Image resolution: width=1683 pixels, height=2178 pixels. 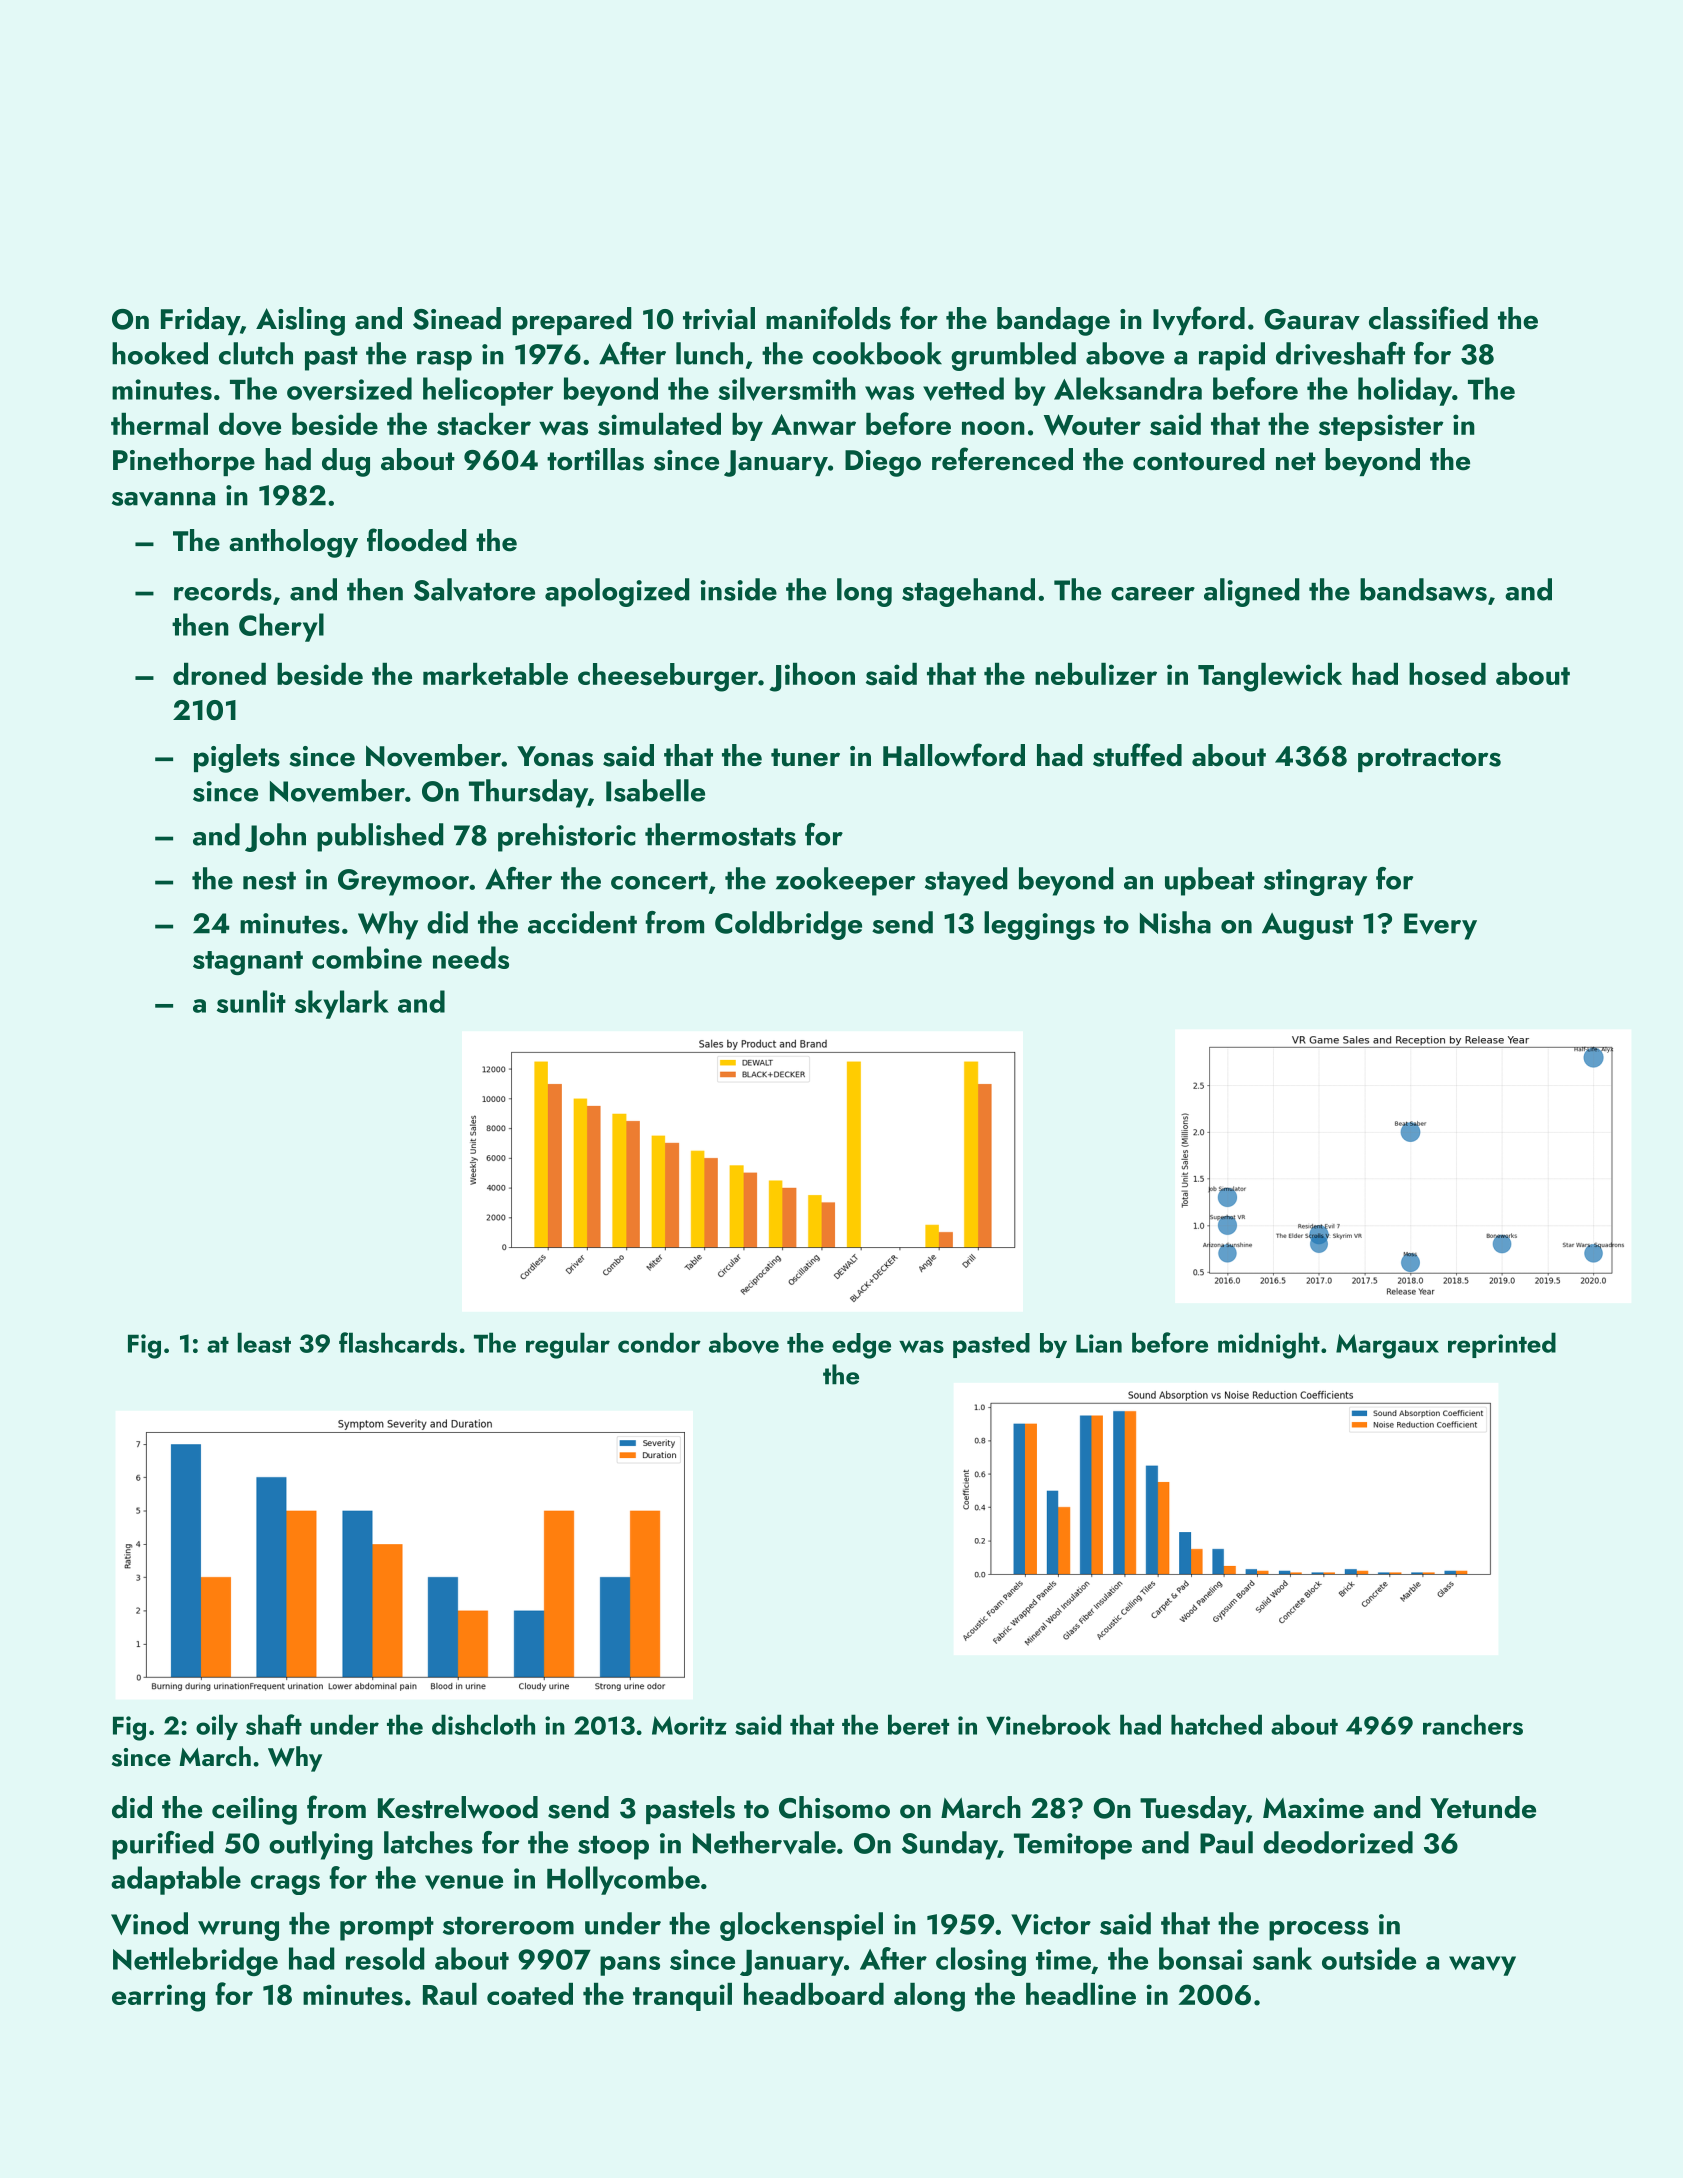 I want to click on headline, so click(x=1081, y=1994).
